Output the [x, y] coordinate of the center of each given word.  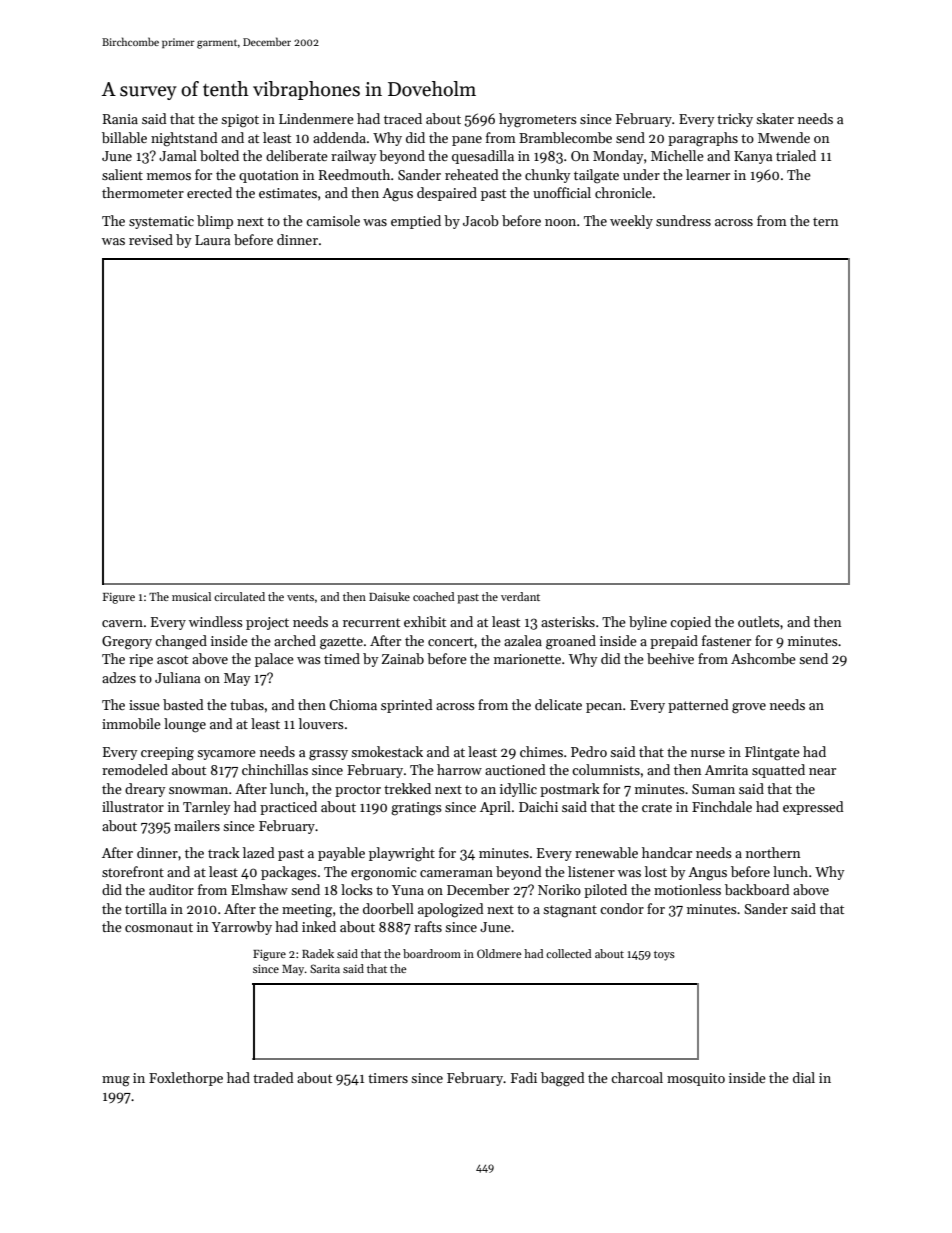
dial [804, 1077]
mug [116, 1081]
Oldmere [499, 953]
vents [300, 597]
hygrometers [538, 120]
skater [775, 118]
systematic [161, 222]
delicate [558, 704]
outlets [759, 621]
